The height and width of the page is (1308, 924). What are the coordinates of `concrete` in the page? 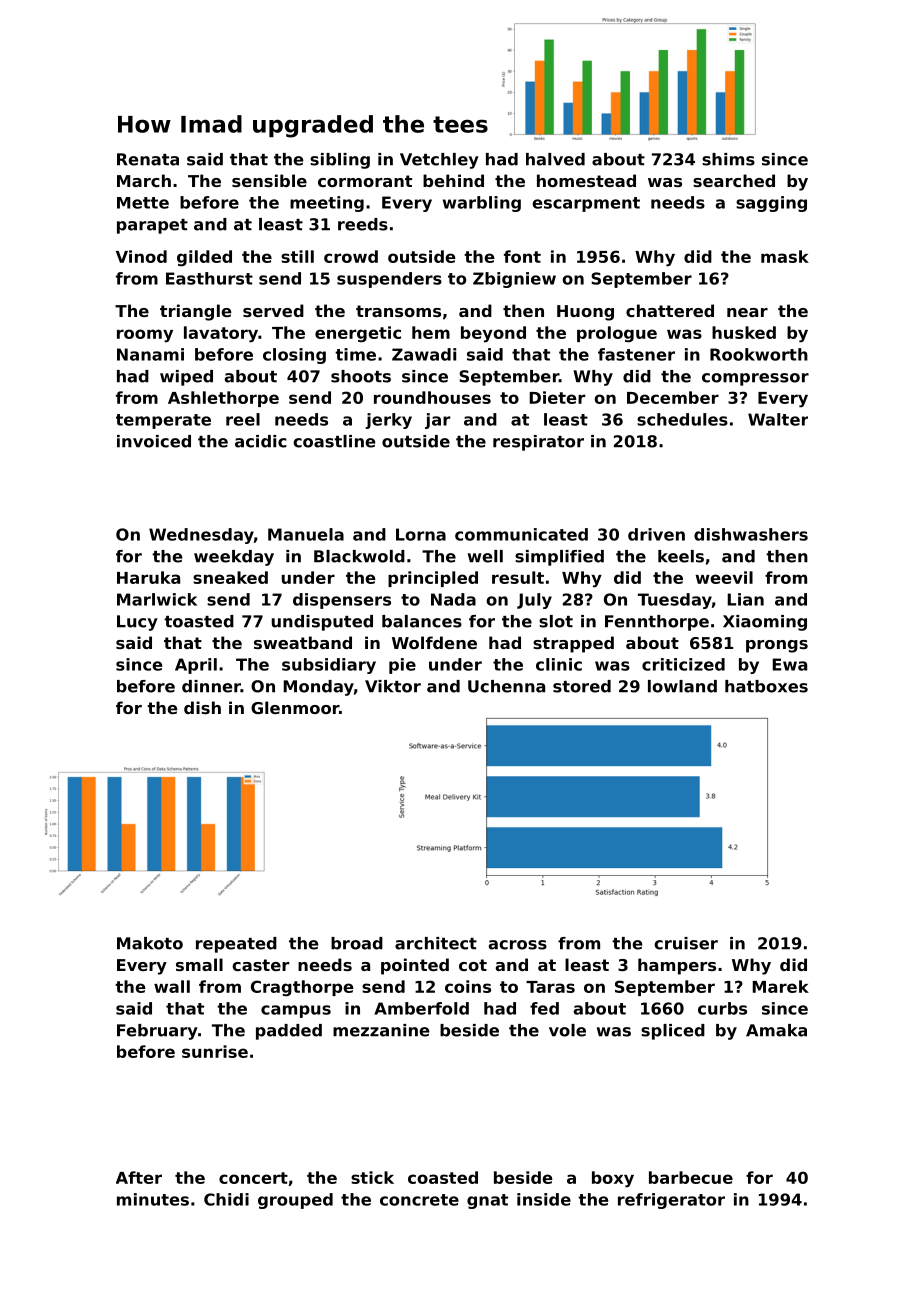 It's located at (419, 1200).
